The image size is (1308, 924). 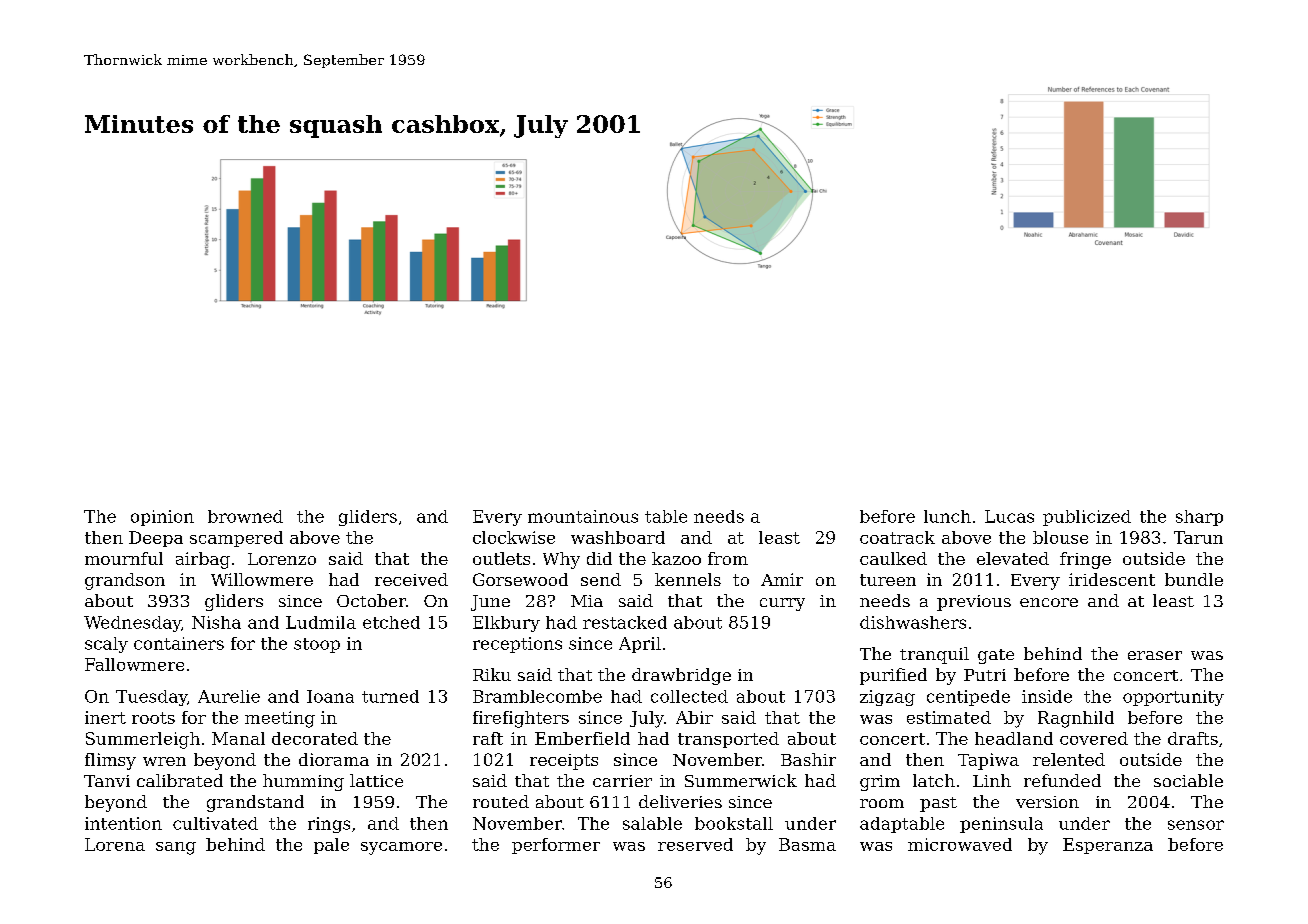 What do you see at coordinates (236, 539) in the image?
I see `scampered` at bounding box center [236, 539].
